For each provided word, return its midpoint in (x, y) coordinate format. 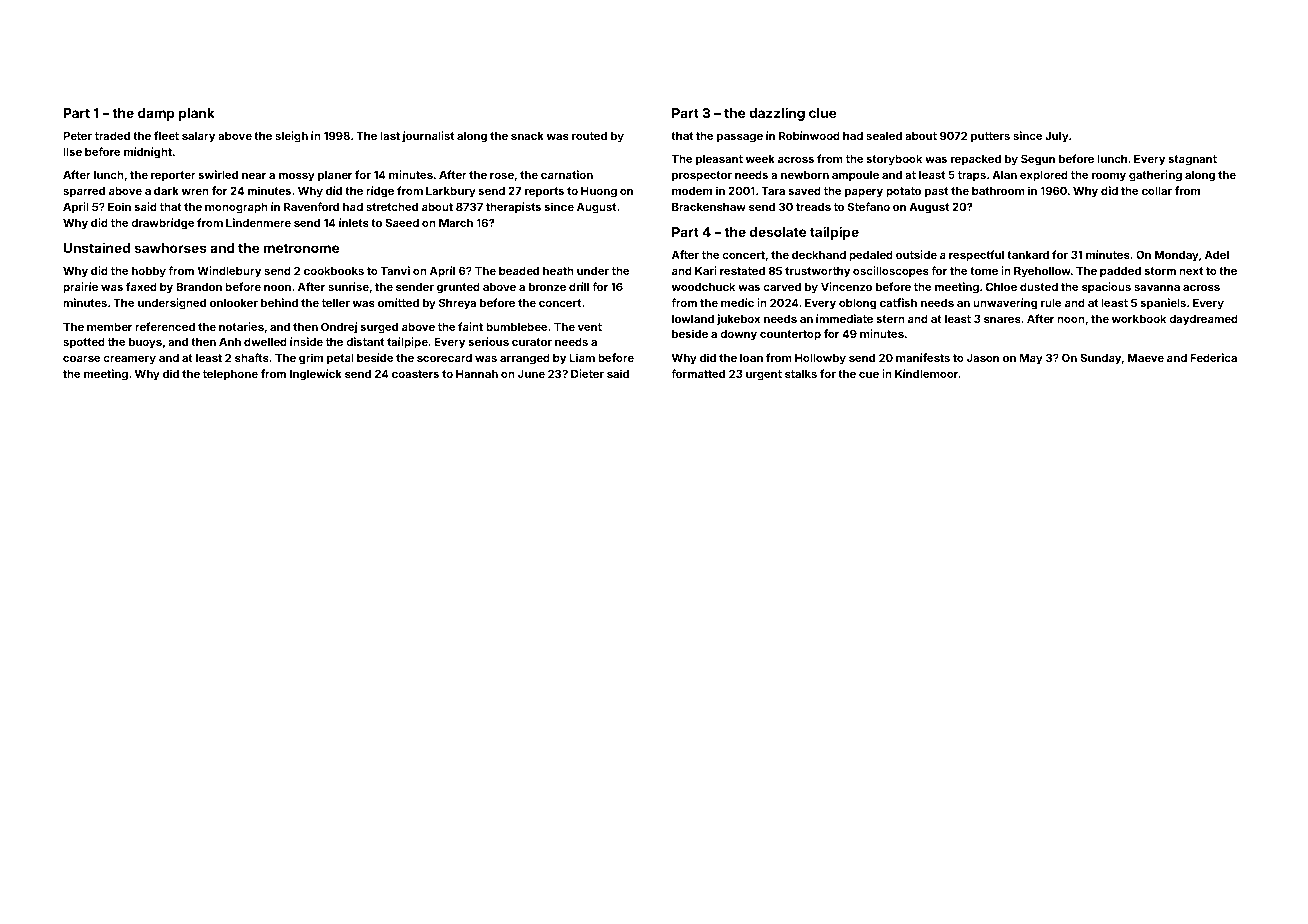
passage (740, 138)
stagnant (1193, 160)
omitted (398, 302)
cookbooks (334, 271)
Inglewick (316, 375)
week (760, 159)
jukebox (738, 320)
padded (1120, 272)
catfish (898, 302)
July (1057, 137)
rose (502, 176)
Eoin (119, 206)
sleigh (291, 137)
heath (558, 271)
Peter (77, 136)
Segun (1038, 160)
